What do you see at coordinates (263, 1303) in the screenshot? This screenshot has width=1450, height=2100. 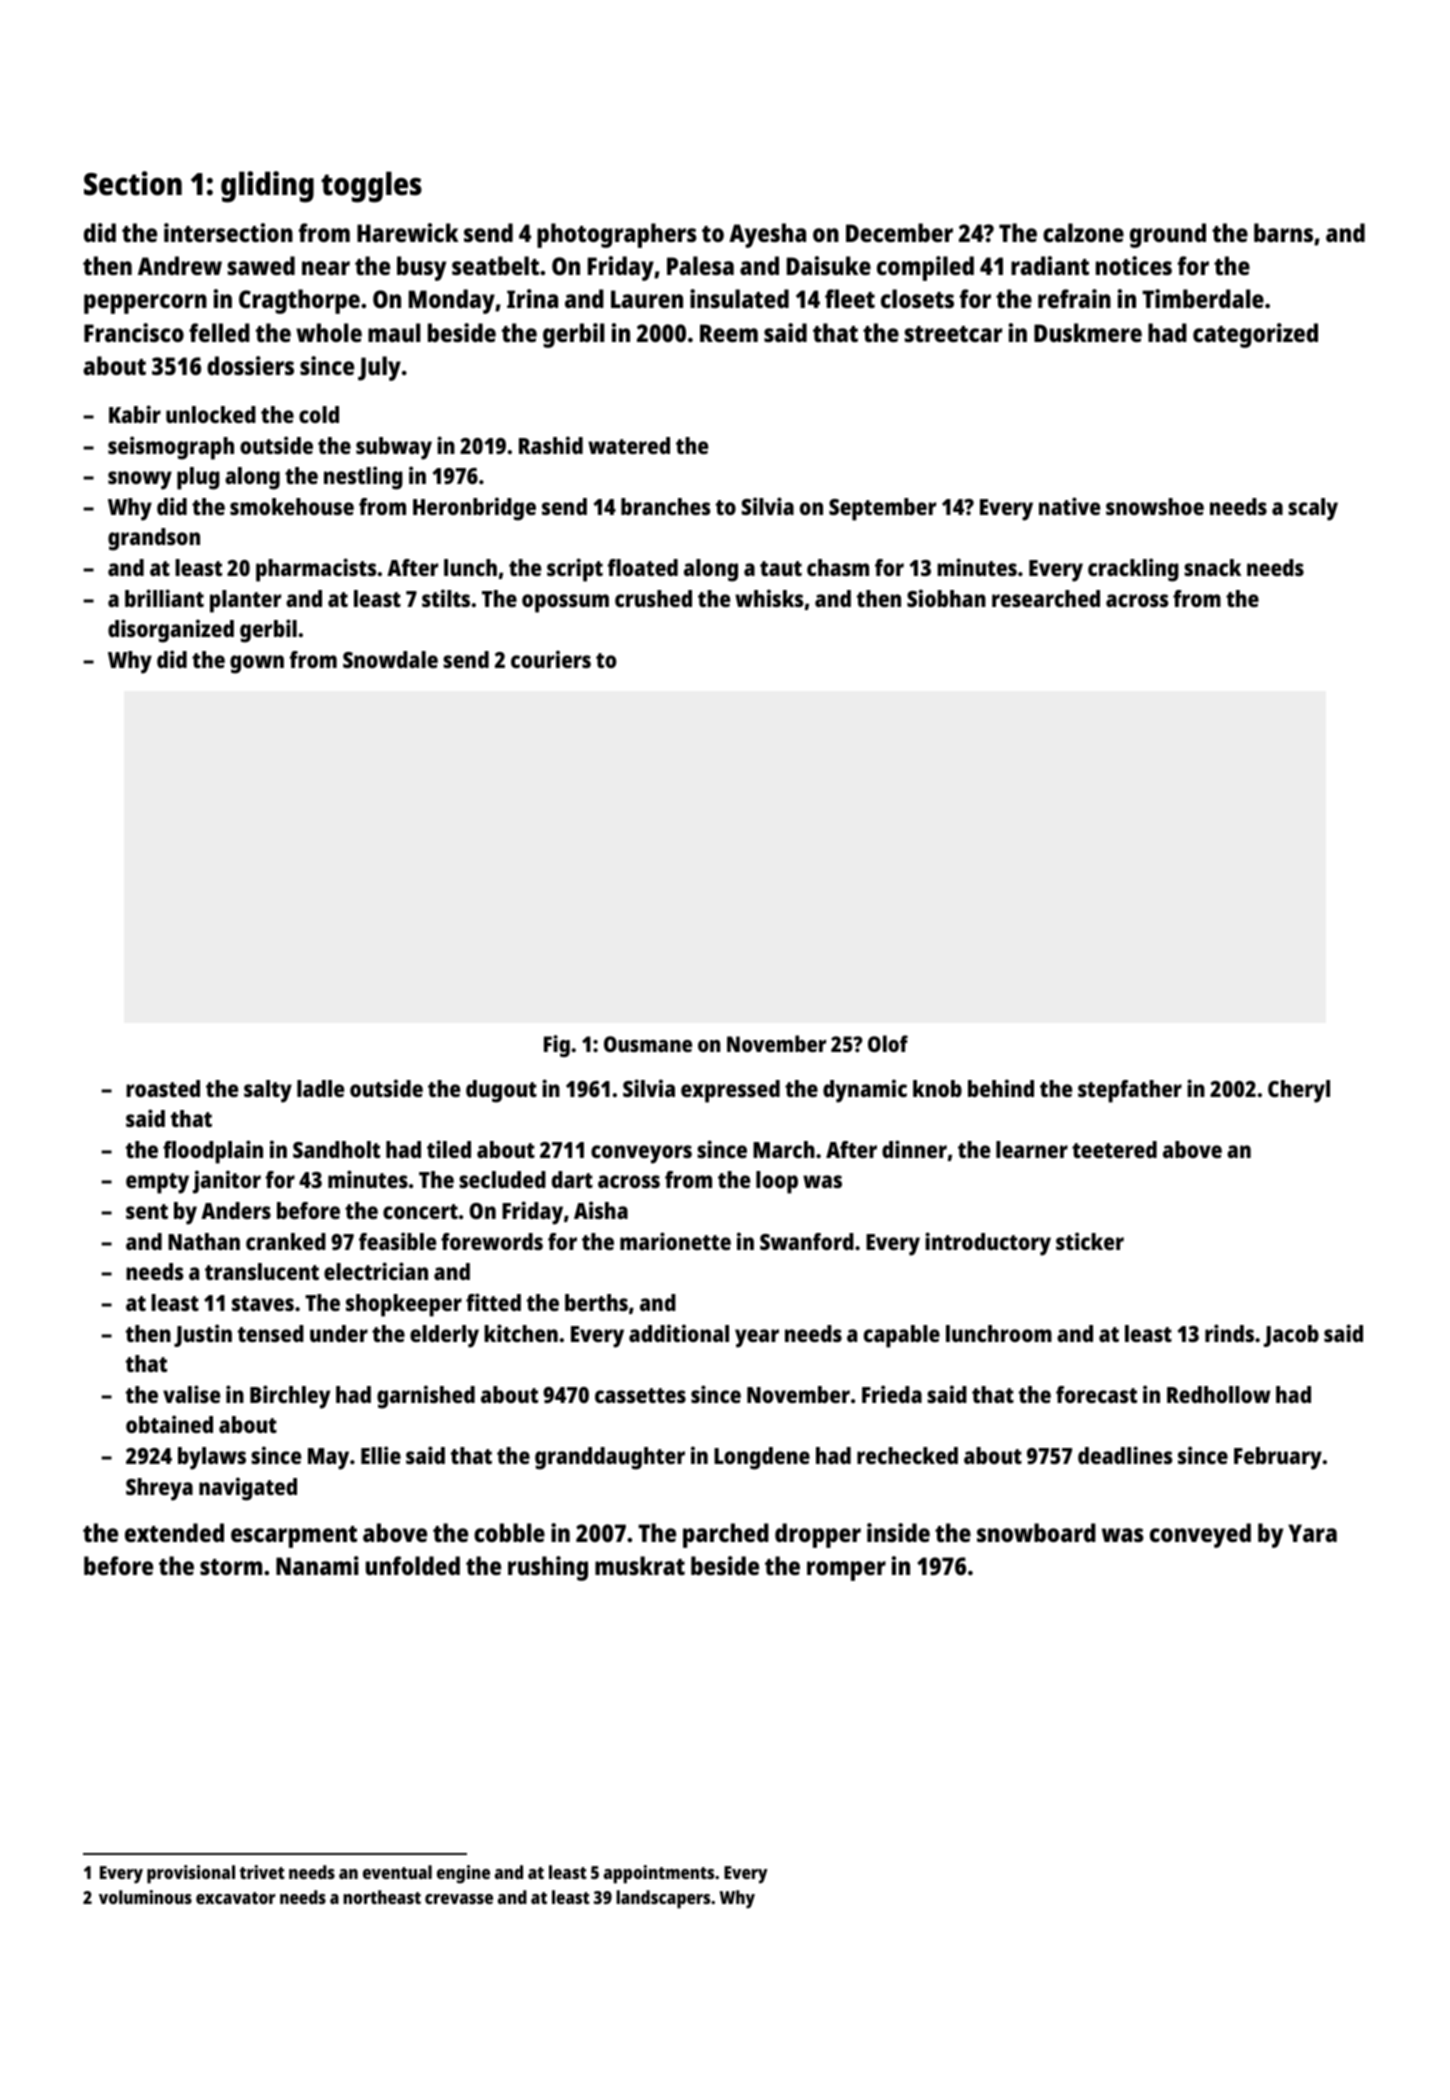 I see `staves` at bounding box center [263, 1303].
